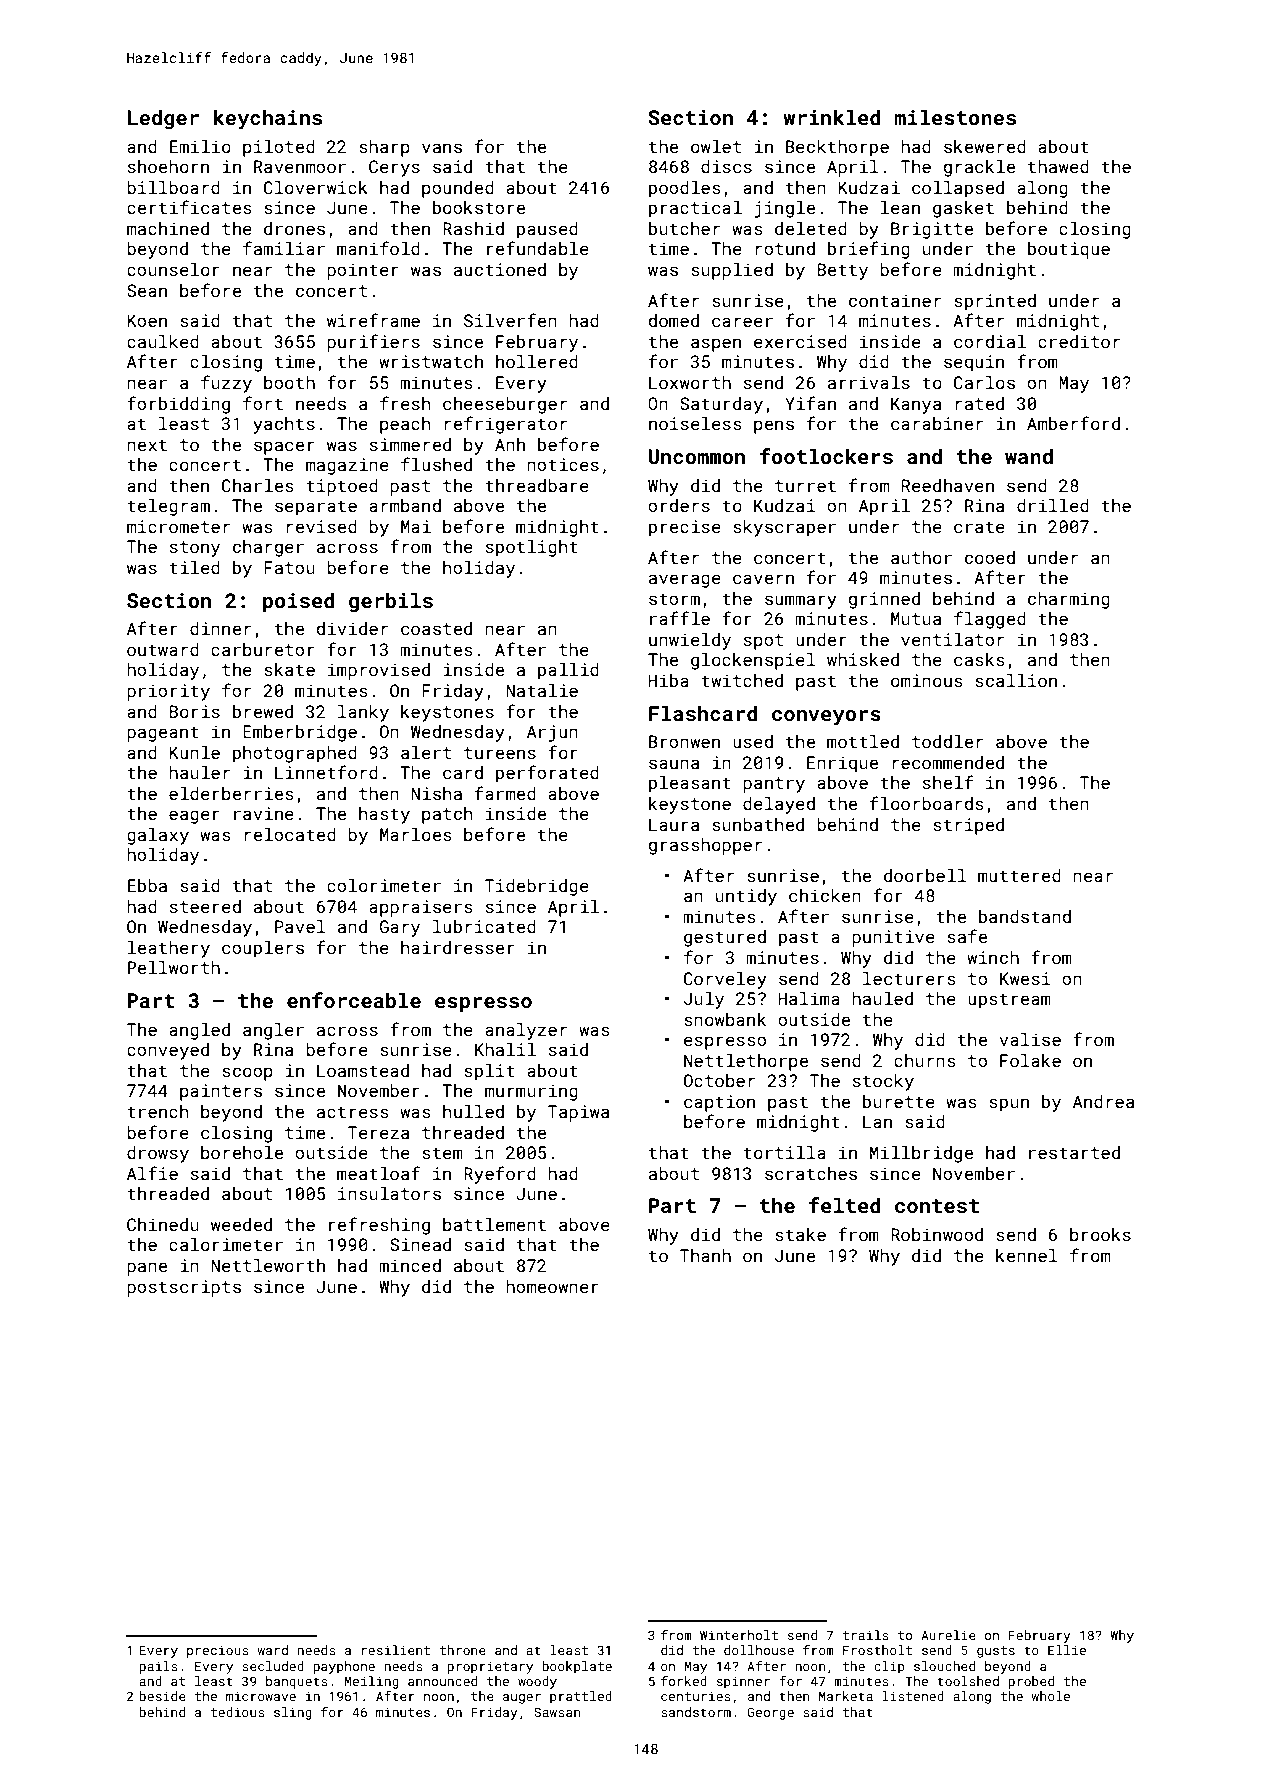 The width and height of the screenshot is (1266, 1791). What do you see at coordinates (1079, 341) in the screenshot?
I see `creditor` at bounding box center [1079, 341].
